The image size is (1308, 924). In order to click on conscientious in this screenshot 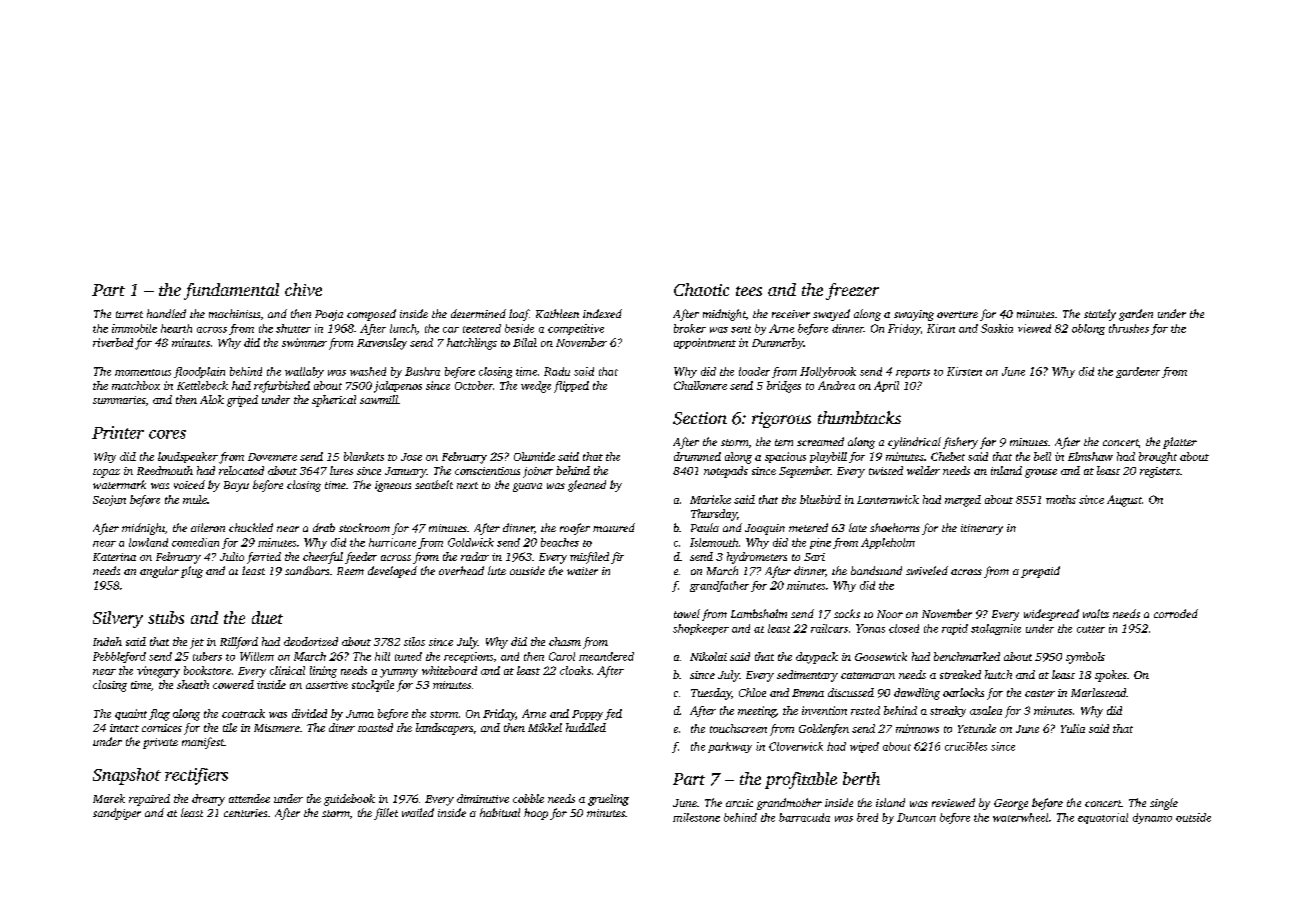, I will do `click(487, 471)`.
